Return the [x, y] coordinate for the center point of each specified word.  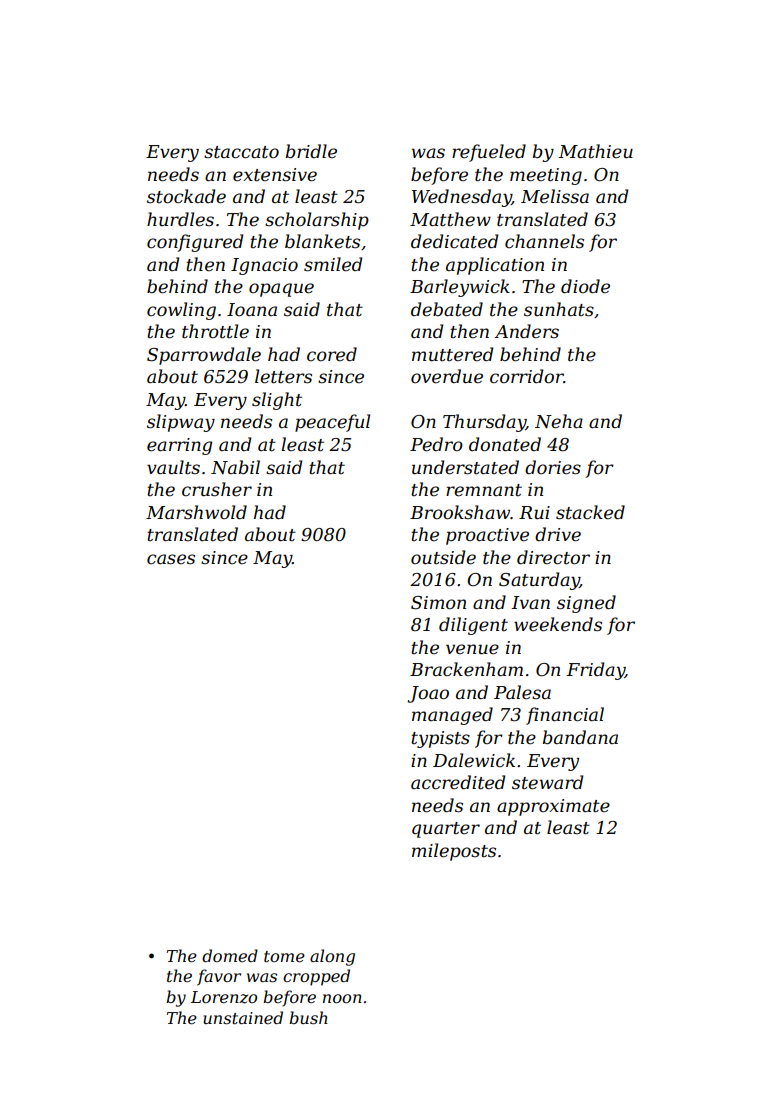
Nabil [235, 467]
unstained [243, 1017]
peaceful [332, 423]
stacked [590, 512]
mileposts [454, 852]
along [332, 957]
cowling [181, 311]
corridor [527, 376]
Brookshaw [460, 512]
